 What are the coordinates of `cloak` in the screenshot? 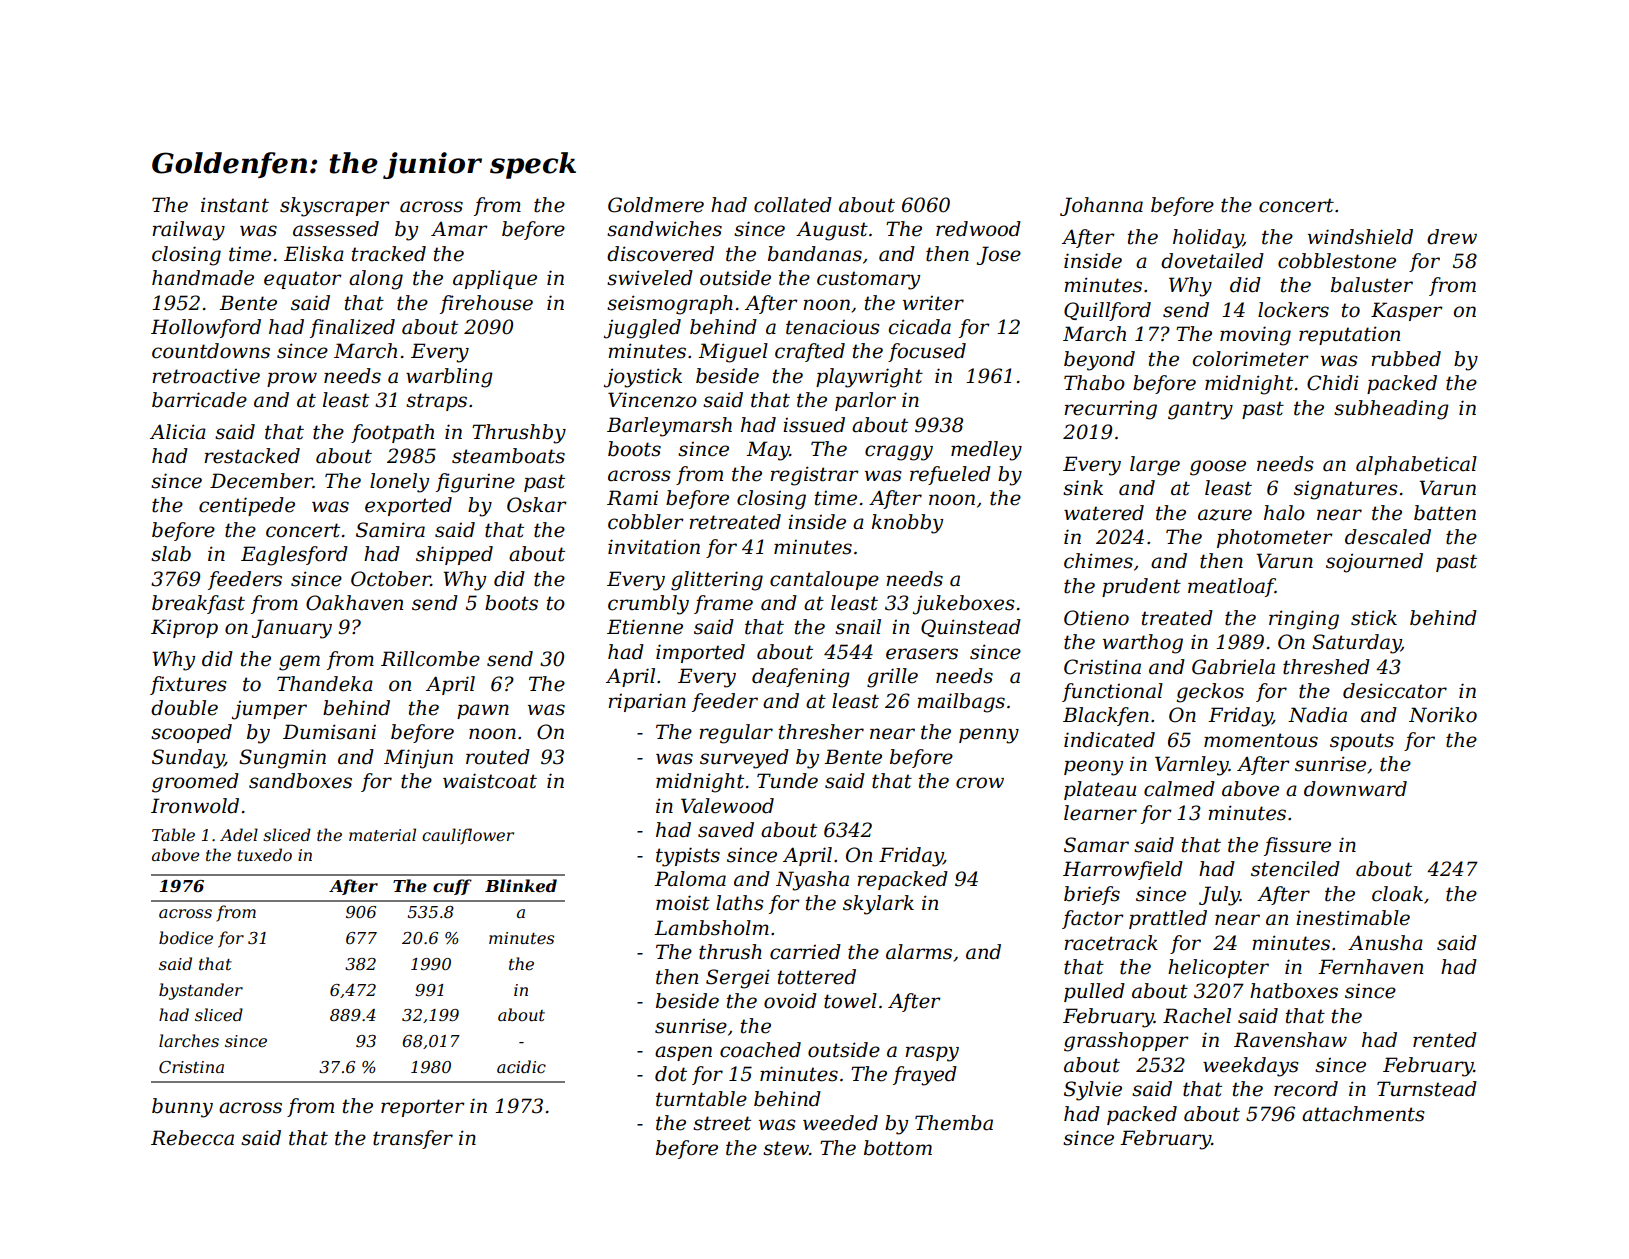 It's located at (1397, 894).
